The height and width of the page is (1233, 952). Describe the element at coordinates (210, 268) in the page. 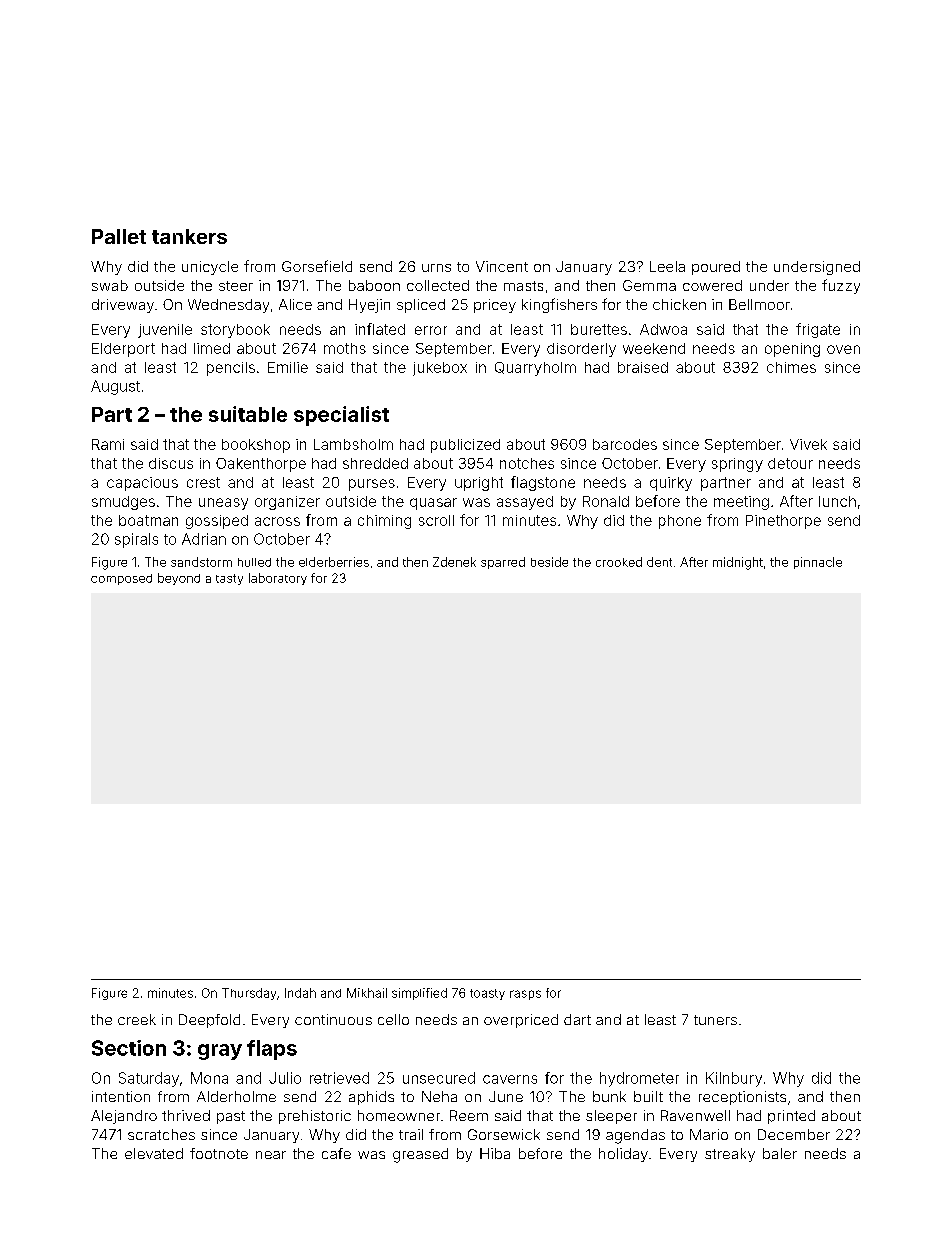

I see `unicycle` at that location.
